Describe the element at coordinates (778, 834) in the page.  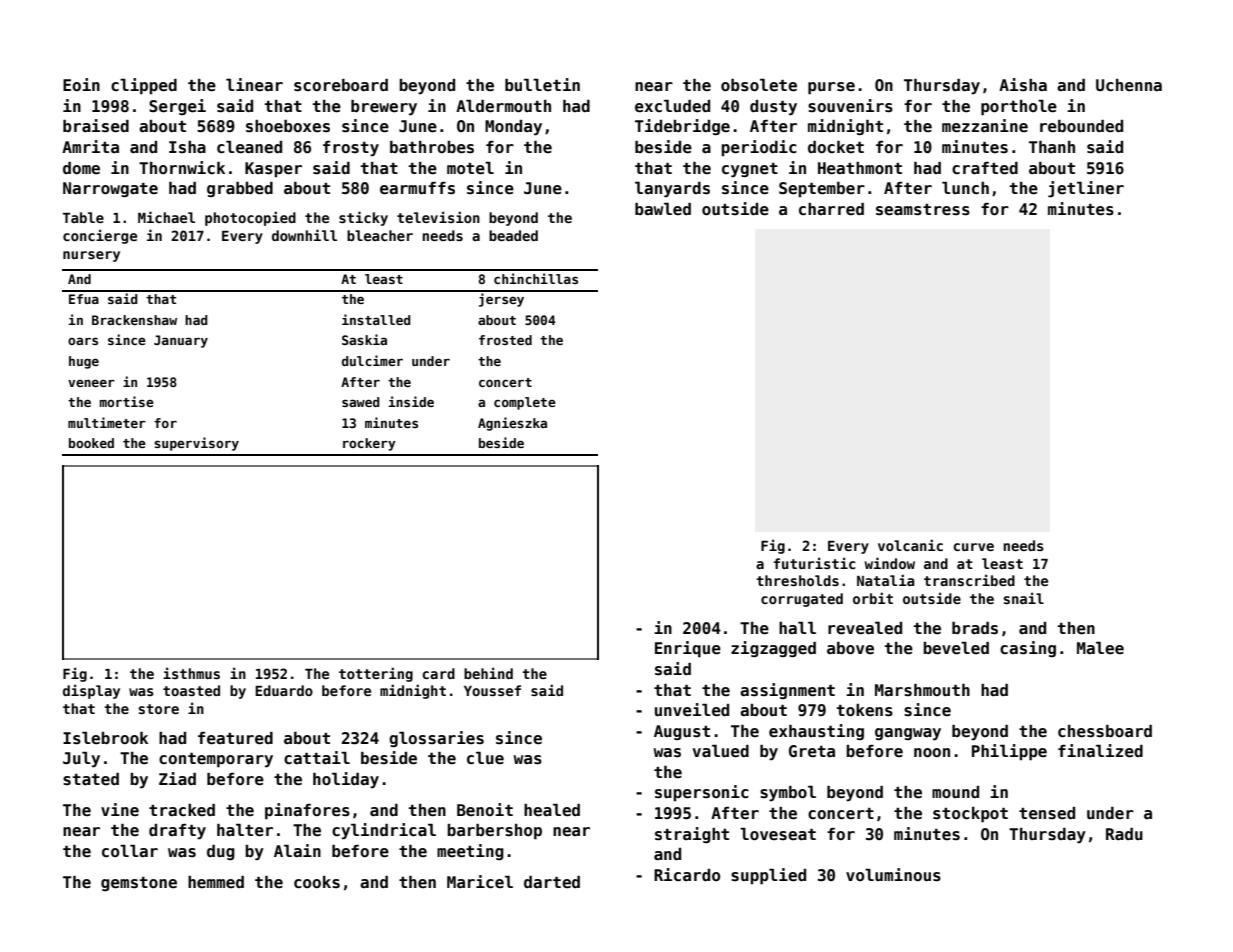
I see `loveseat` at that location.
